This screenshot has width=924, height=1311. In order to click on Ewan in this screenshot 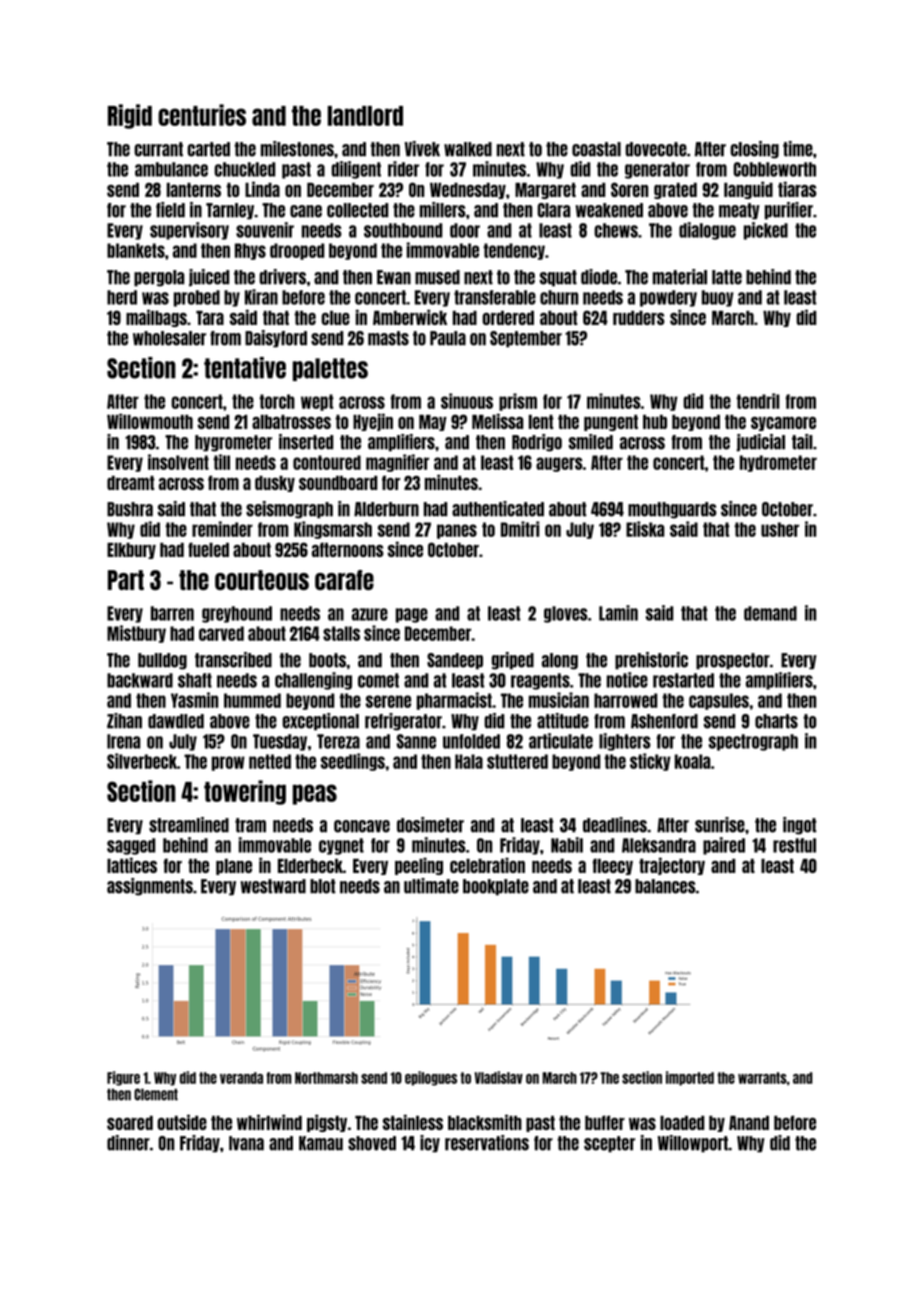, I will do `click(394, 277)`.
